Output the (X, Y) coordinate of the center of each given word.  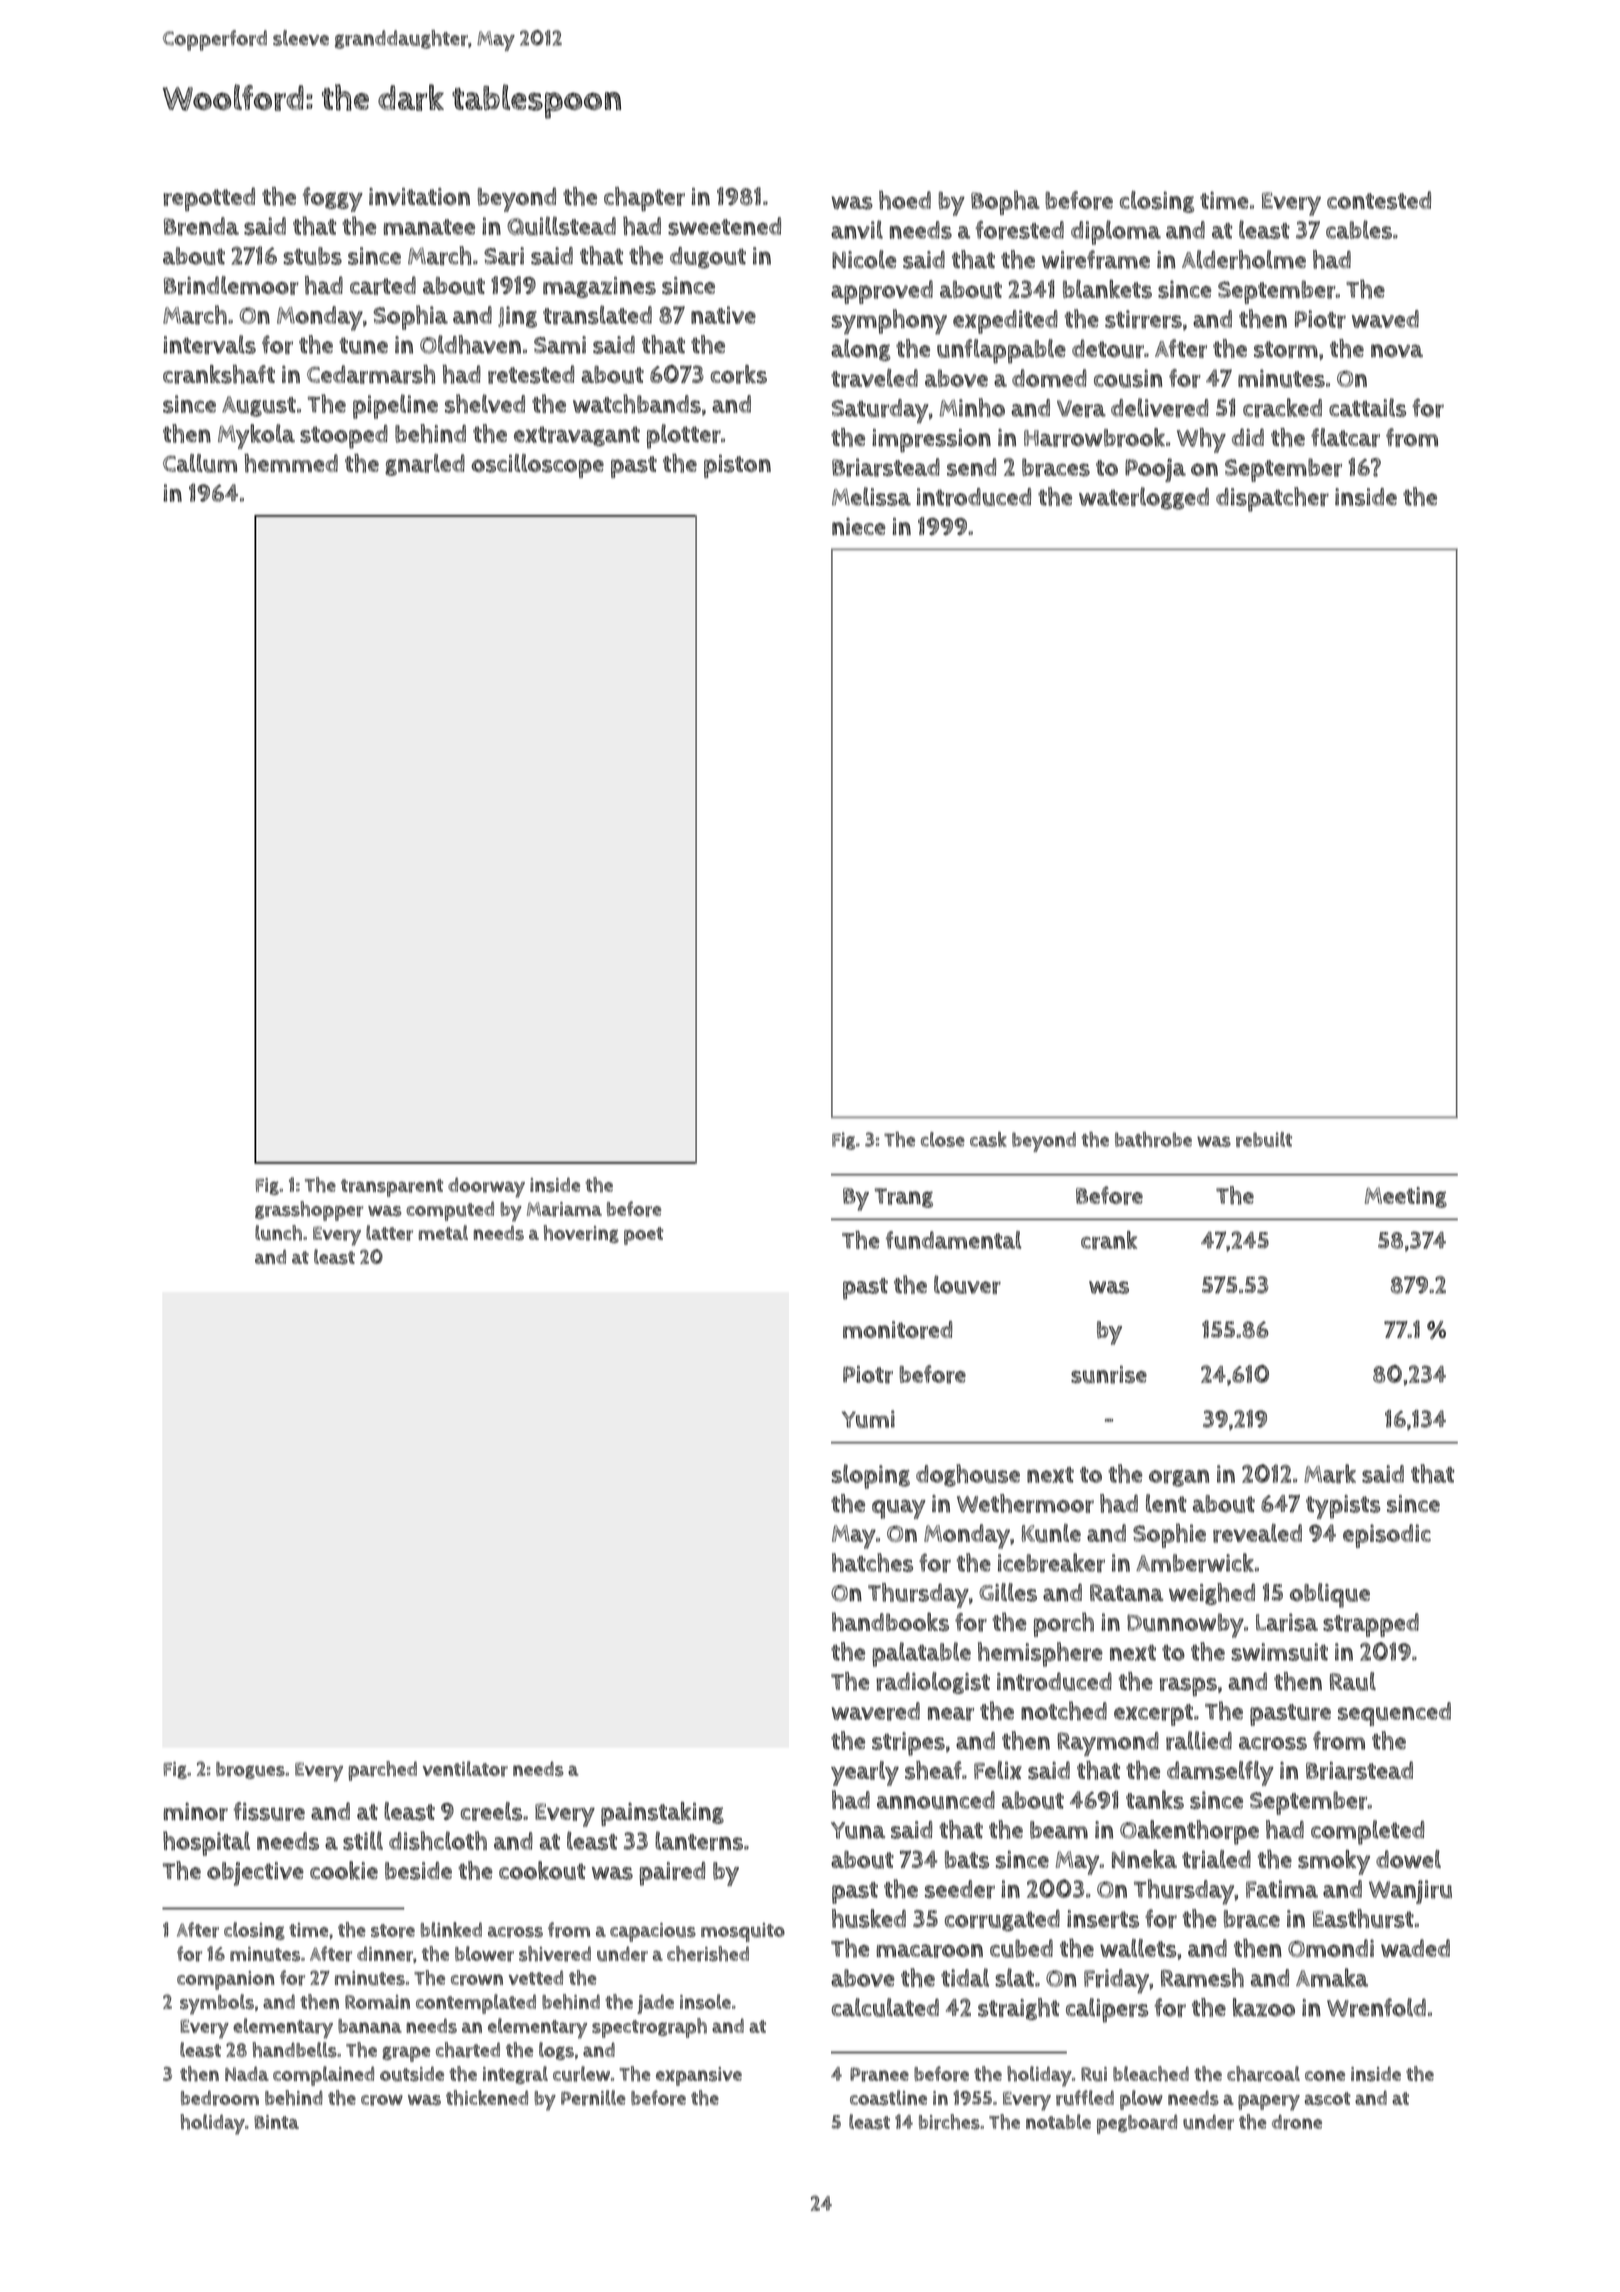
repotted (209, 199)
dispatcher (1272, 499)
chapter (644, 199)
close (943, 1139)
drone (1297, 2122)
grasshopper (309, 1211)
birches (949, 2122)
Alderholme (1244, 259)
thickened (487, 2098)
